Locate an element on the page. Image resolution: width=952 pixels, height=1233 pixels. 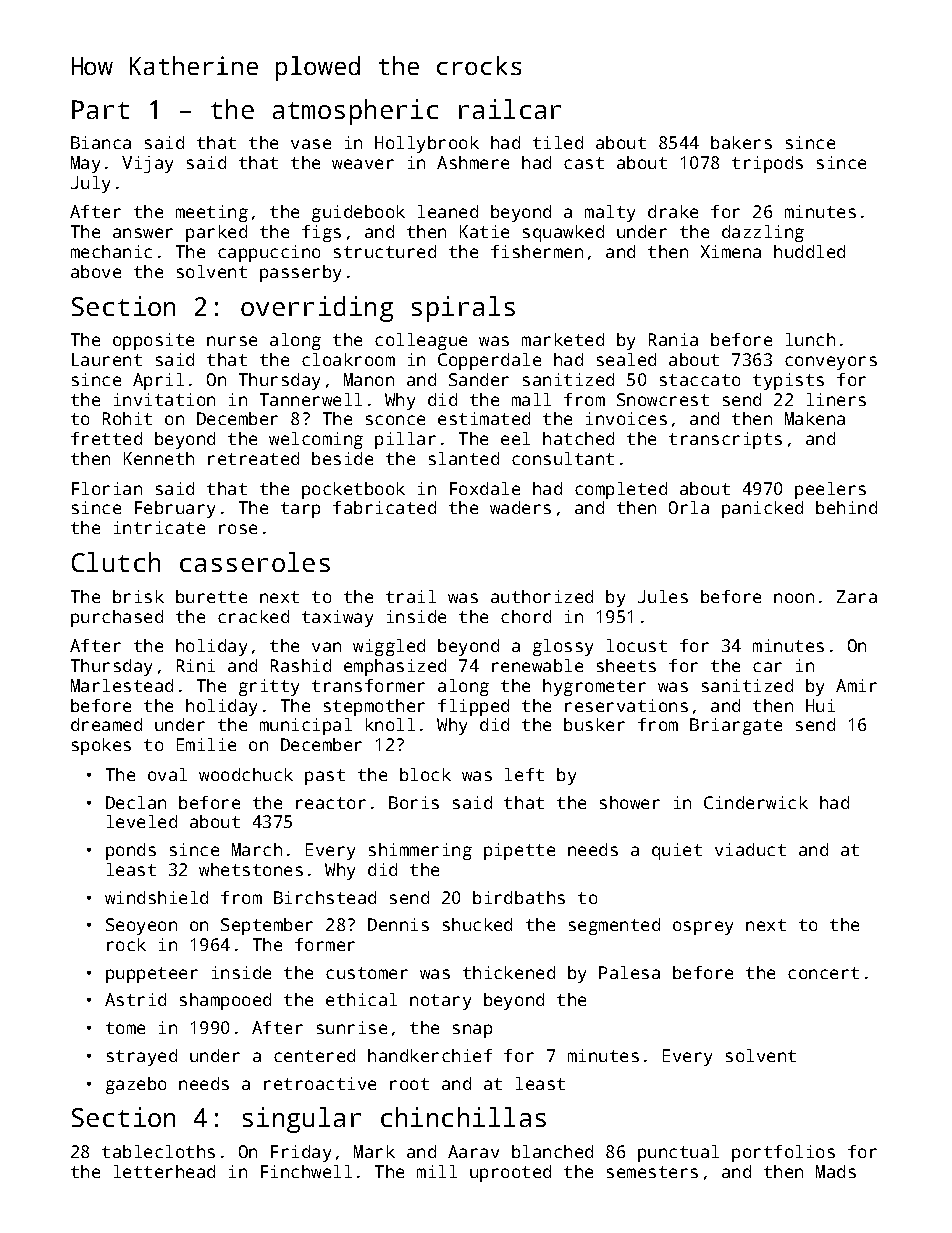
Zara is located at coordinates (857, 596).
